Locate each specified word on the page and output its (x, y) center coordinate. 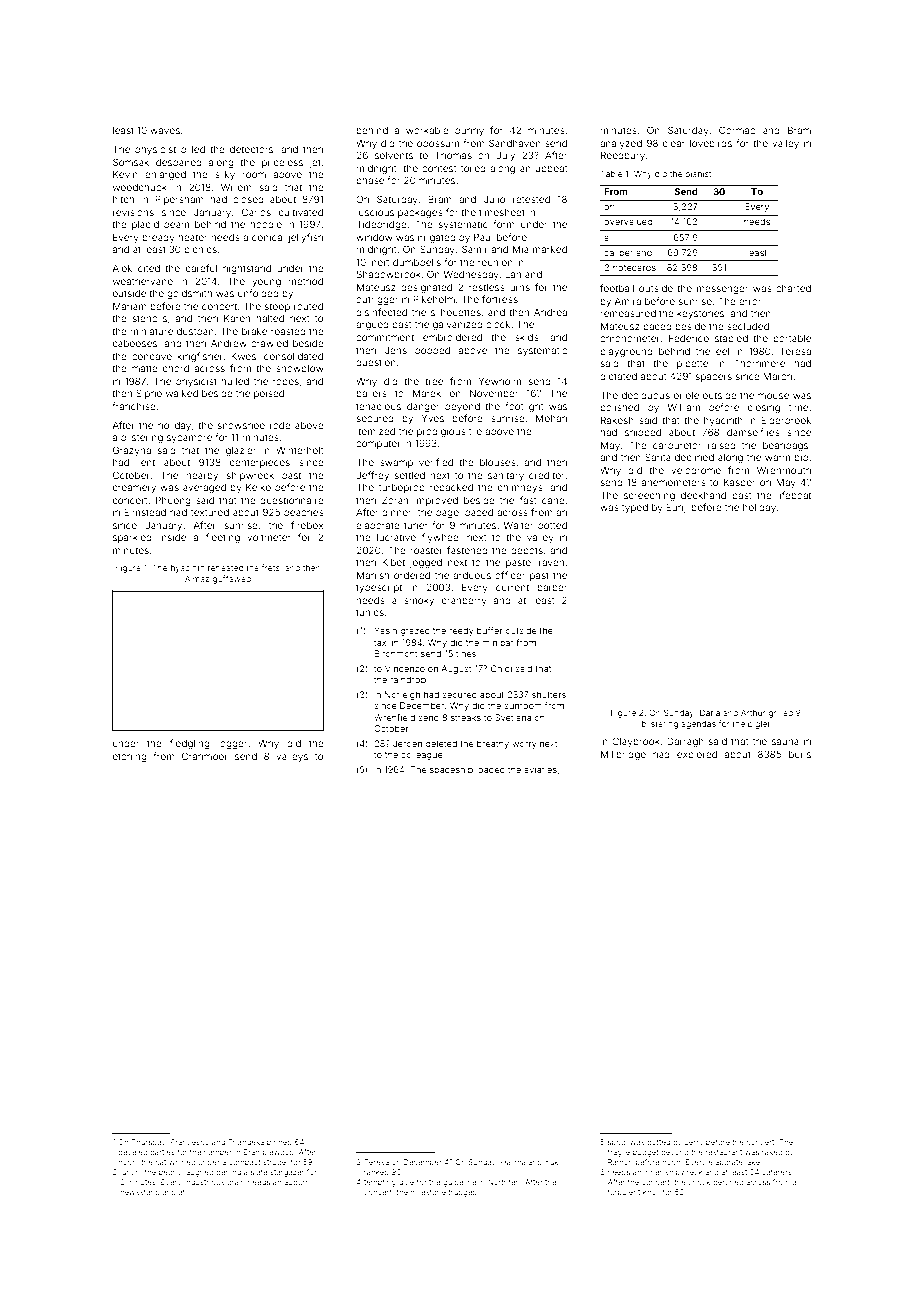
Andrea (550, 312)
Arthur (753, 712)
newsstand (140, 1192)
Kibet (393, 562)
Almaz (197, 578)
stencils (150, 318)
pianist (698, 174)
